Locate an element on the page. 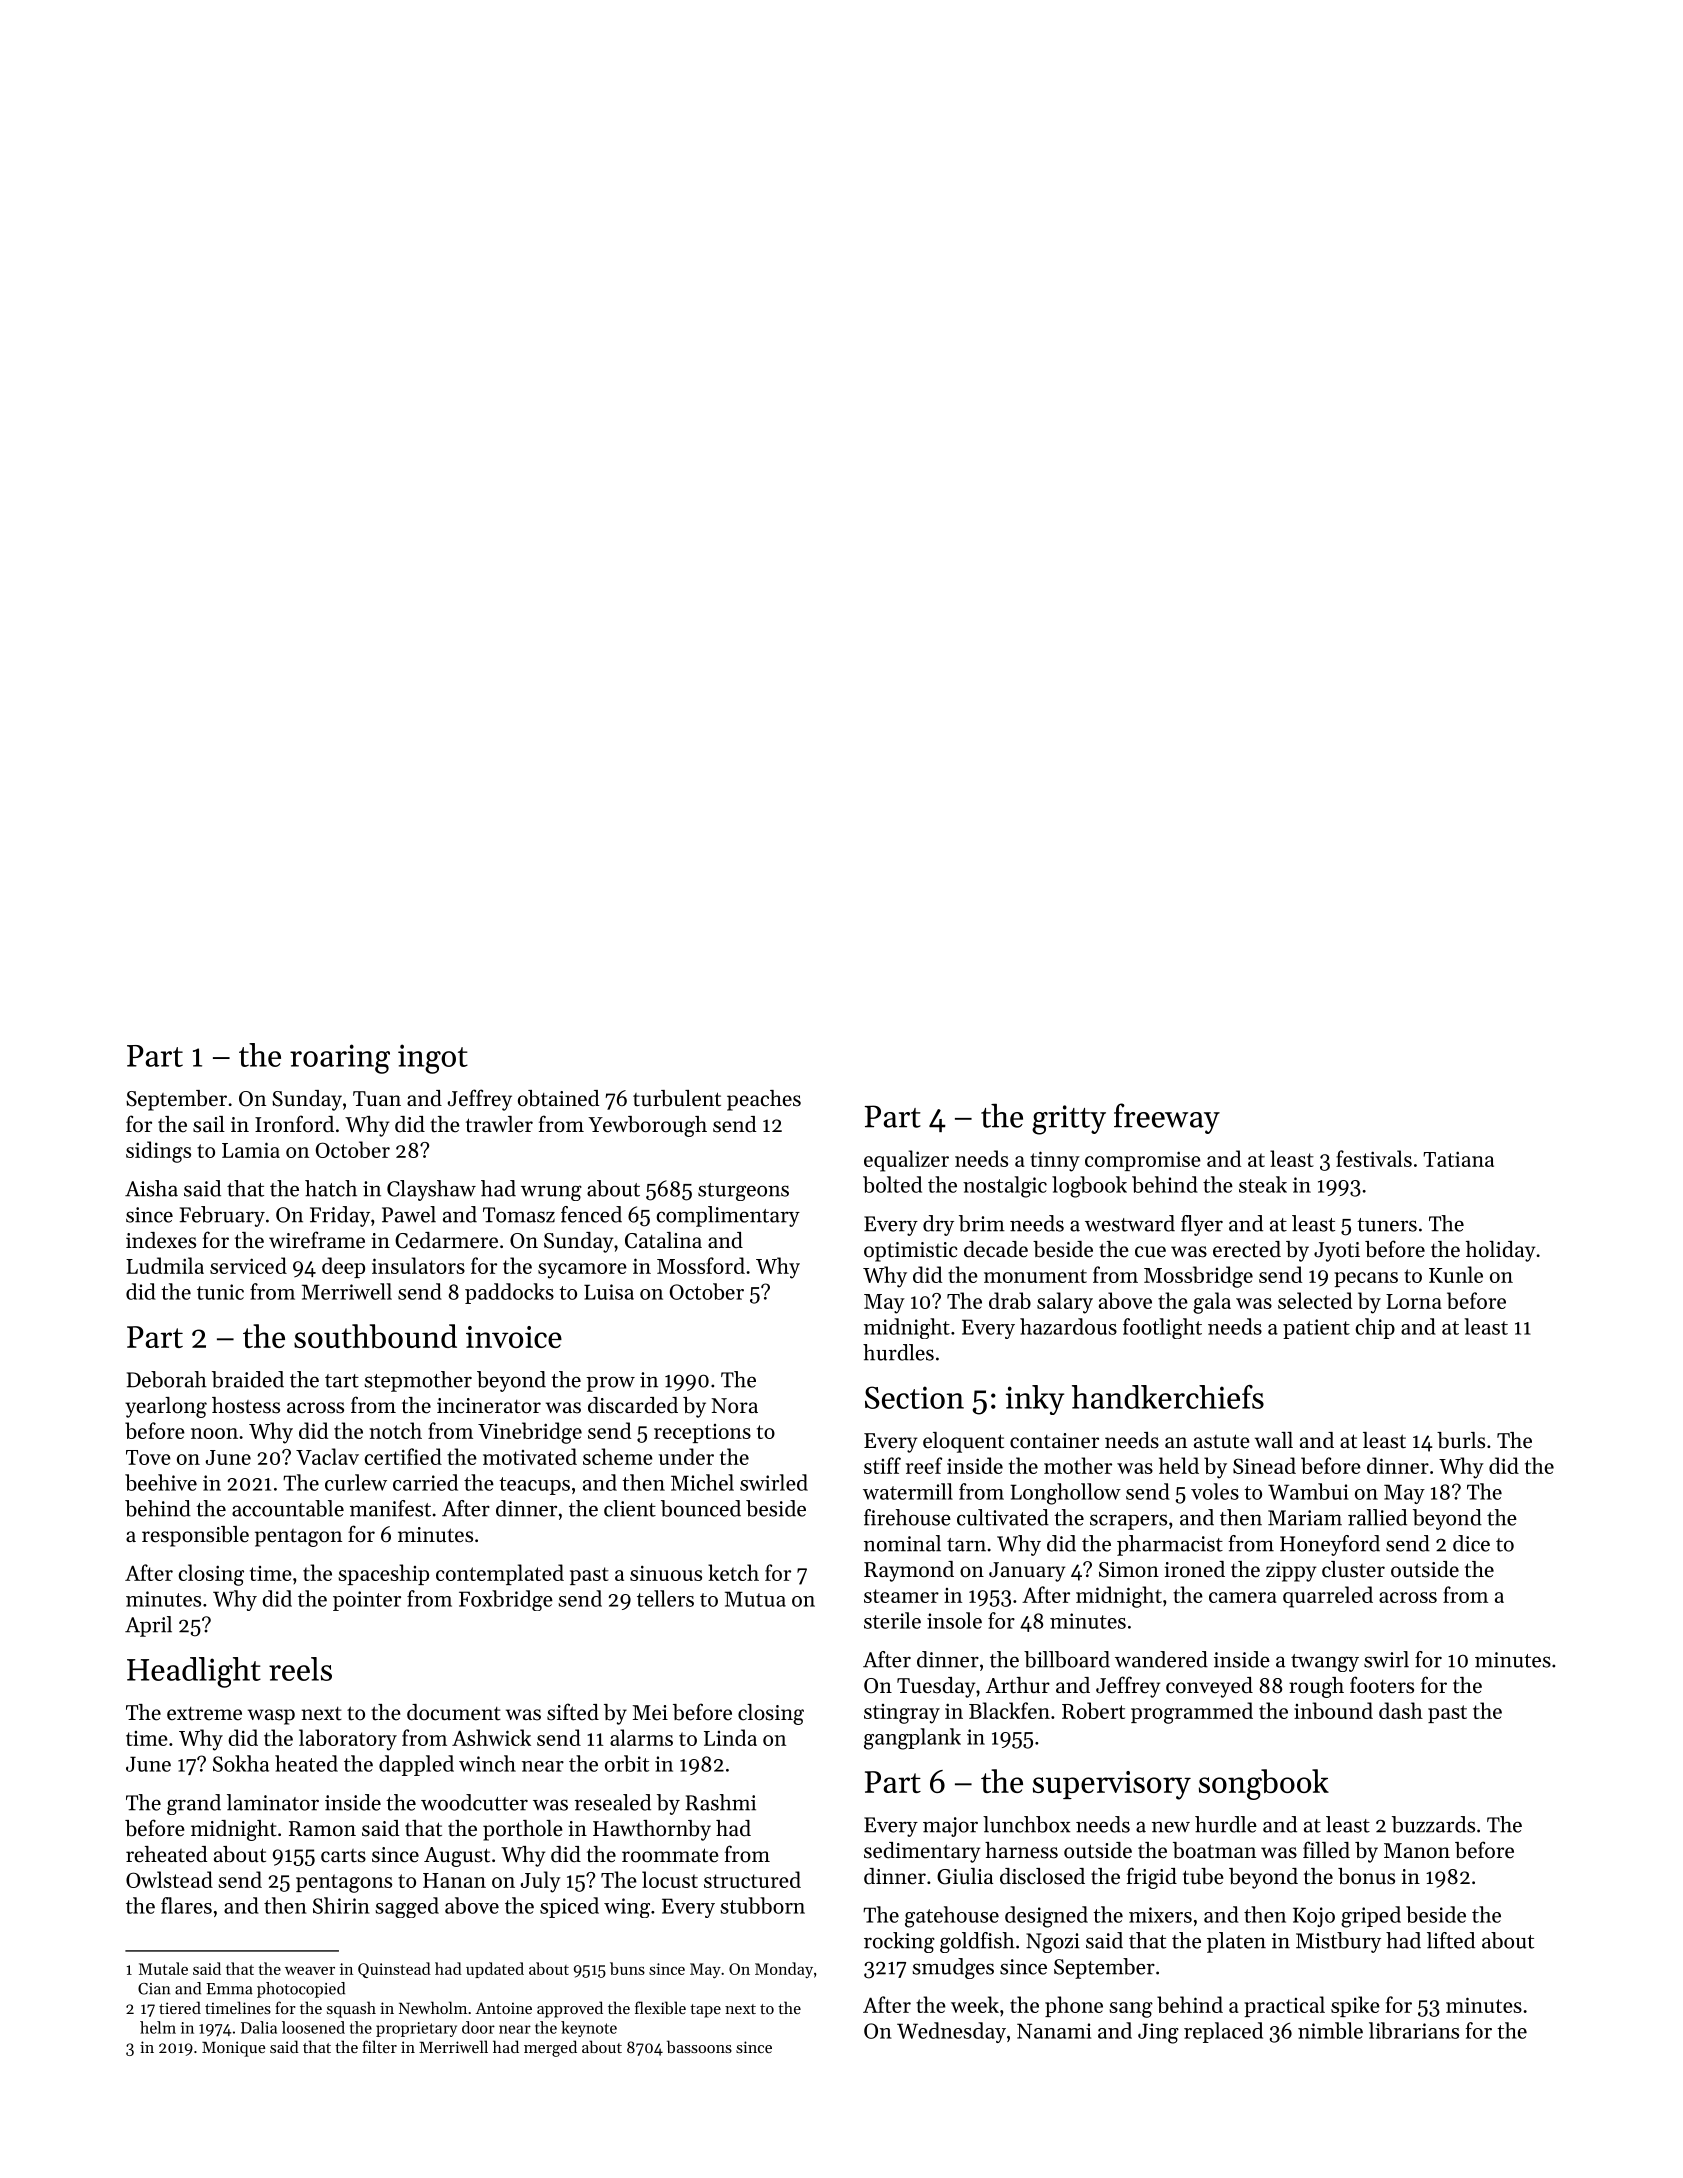 The height and width of the document is (2178, 1683). sail is located at coordinates (209, 1124).
